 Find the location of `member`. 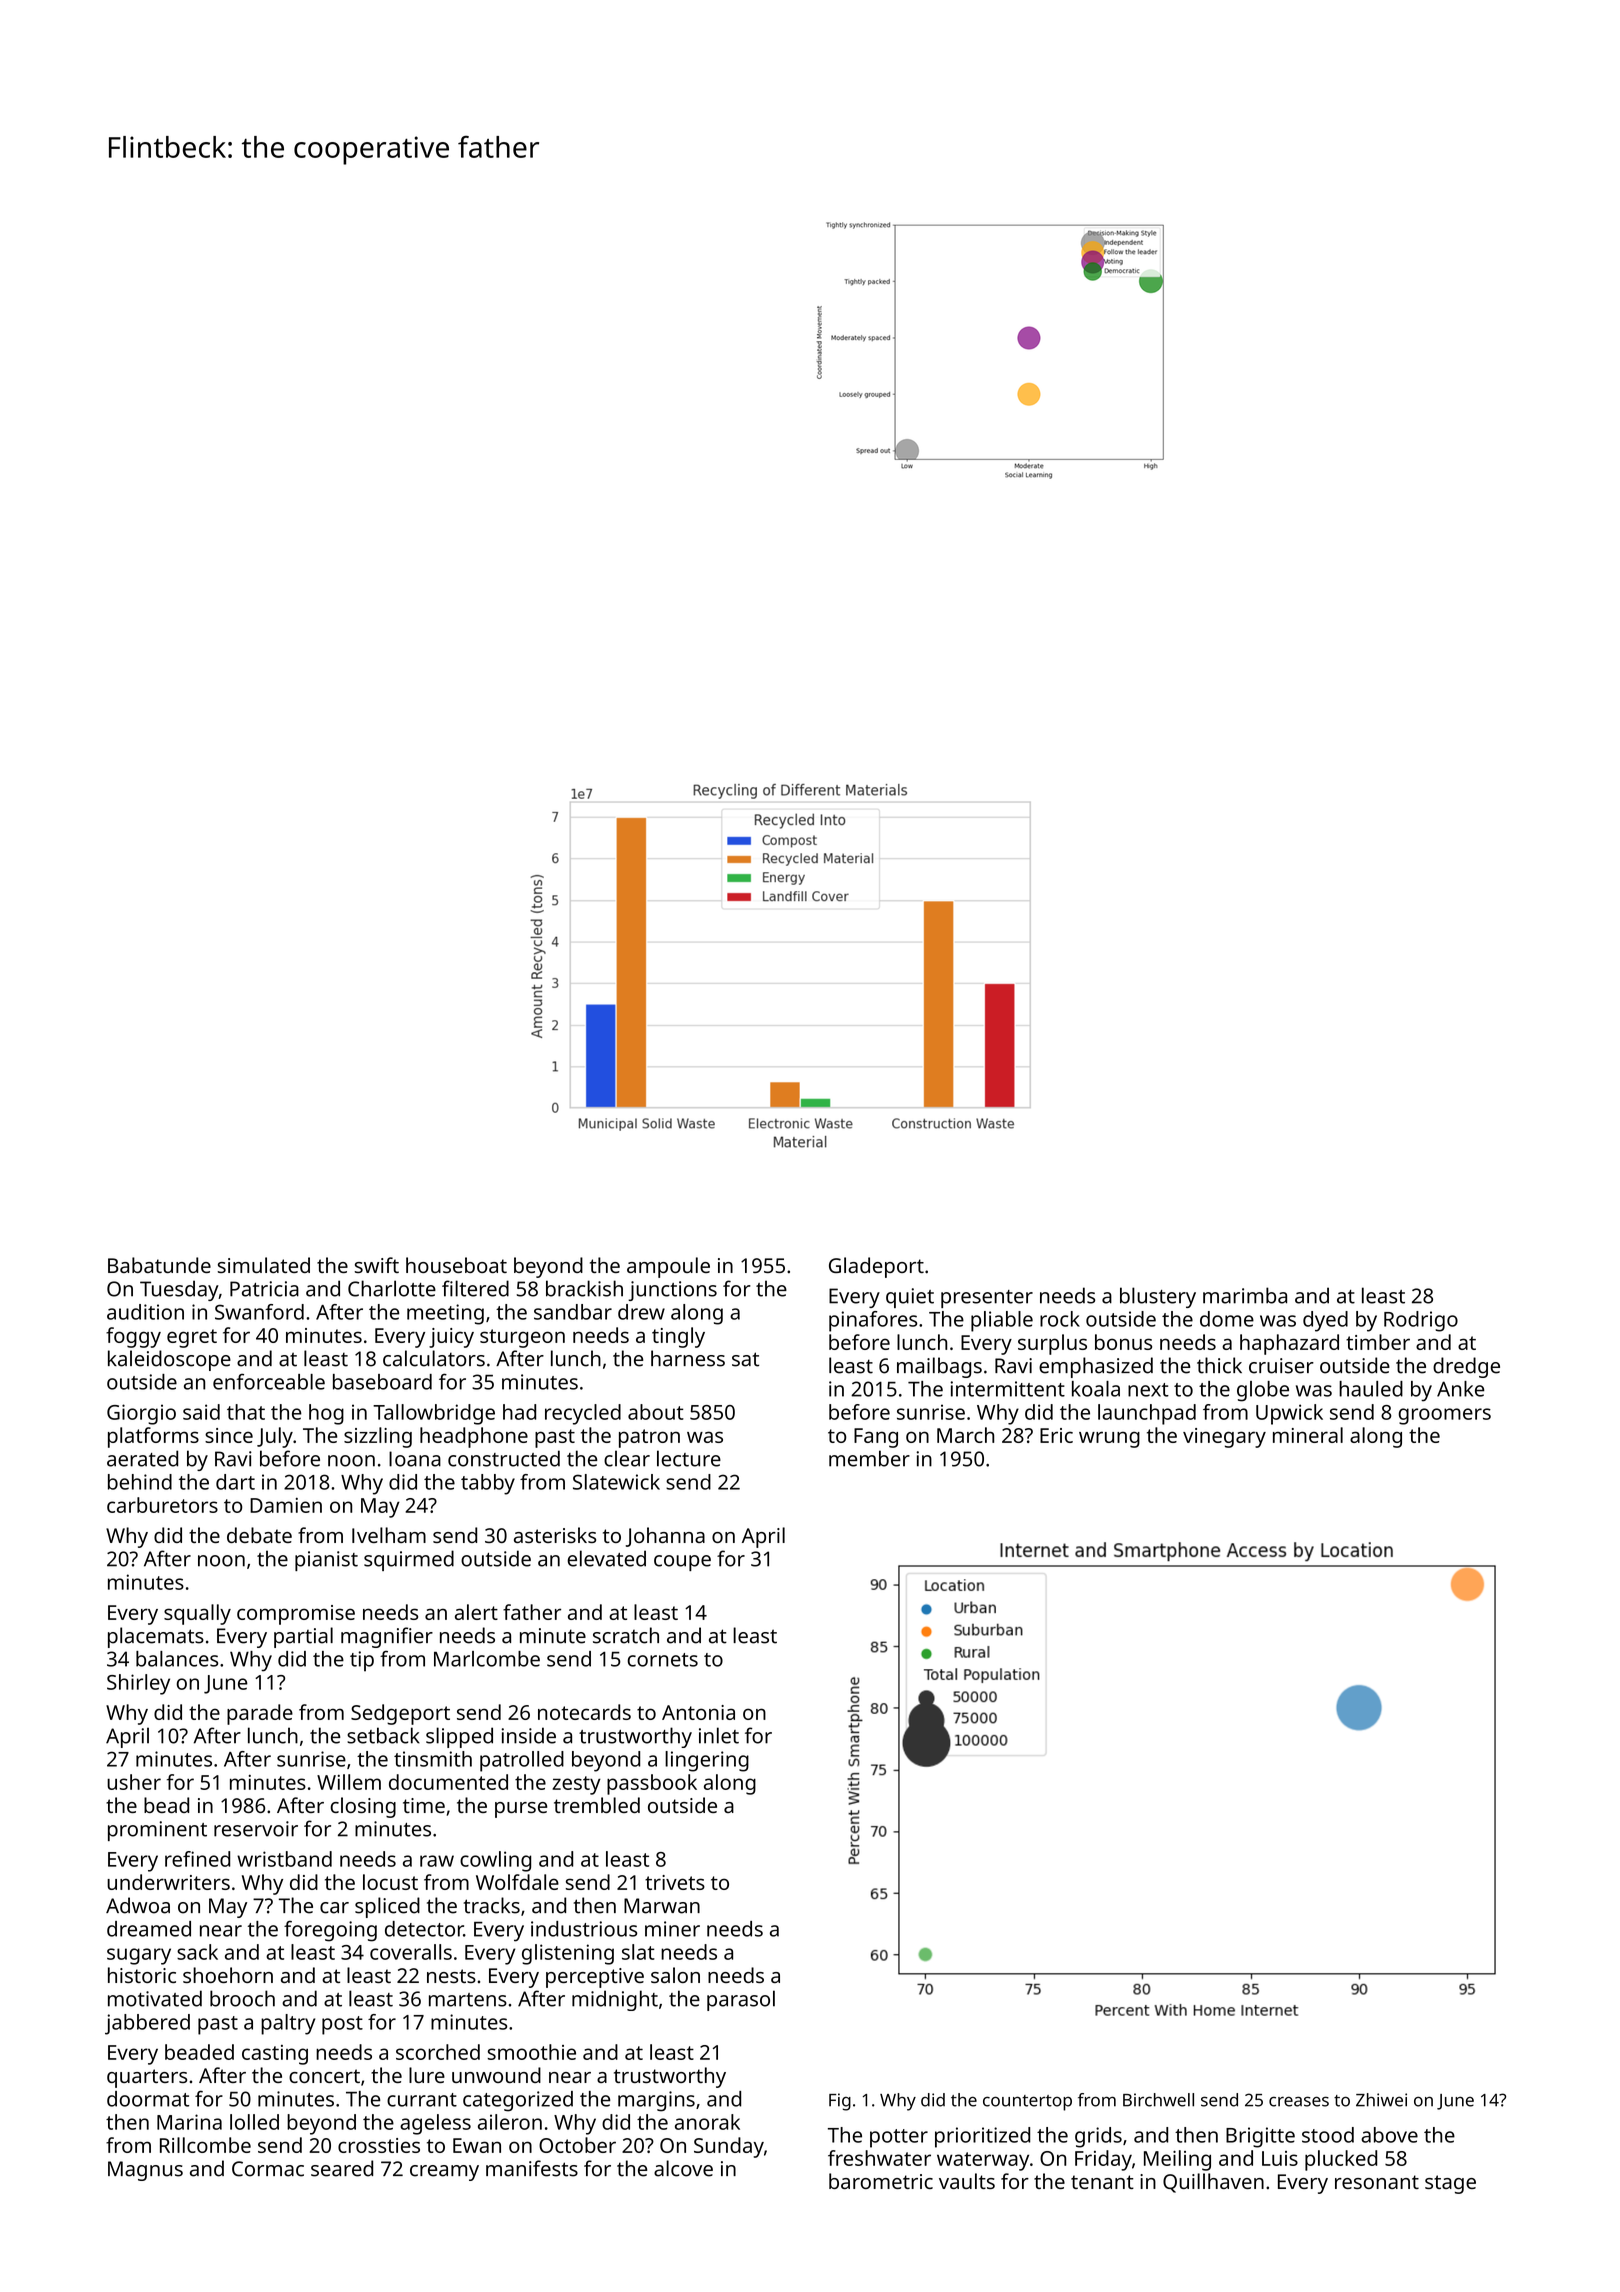

member is located at coordinates (869, 1458).
